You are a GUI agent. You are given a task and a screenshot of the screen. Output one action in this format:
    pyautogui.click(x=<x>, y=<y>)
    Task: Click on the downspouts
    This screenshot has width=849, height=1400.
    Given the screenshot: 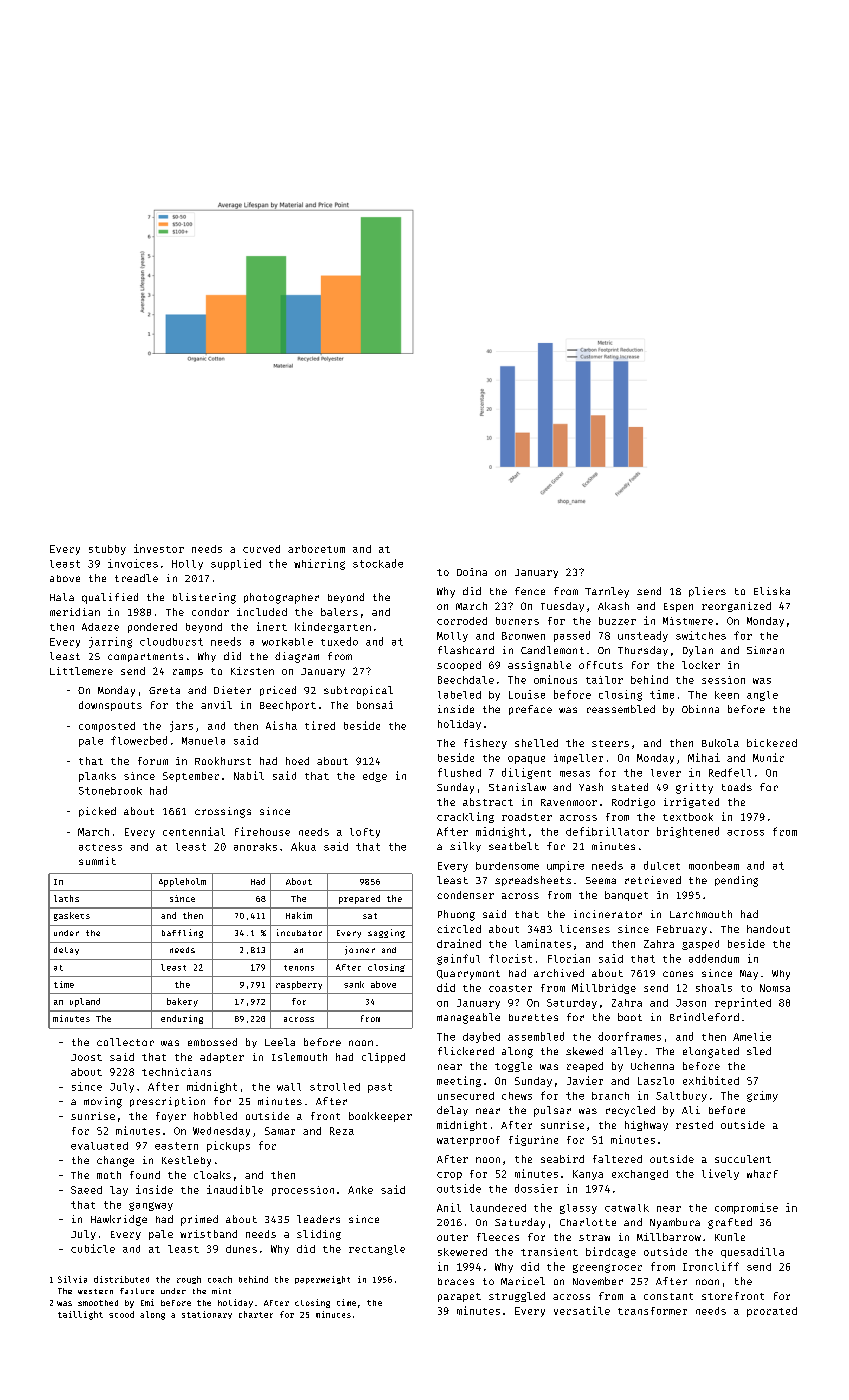 What is the action you would take?
    pyautogui.click(x=110, y=706)
